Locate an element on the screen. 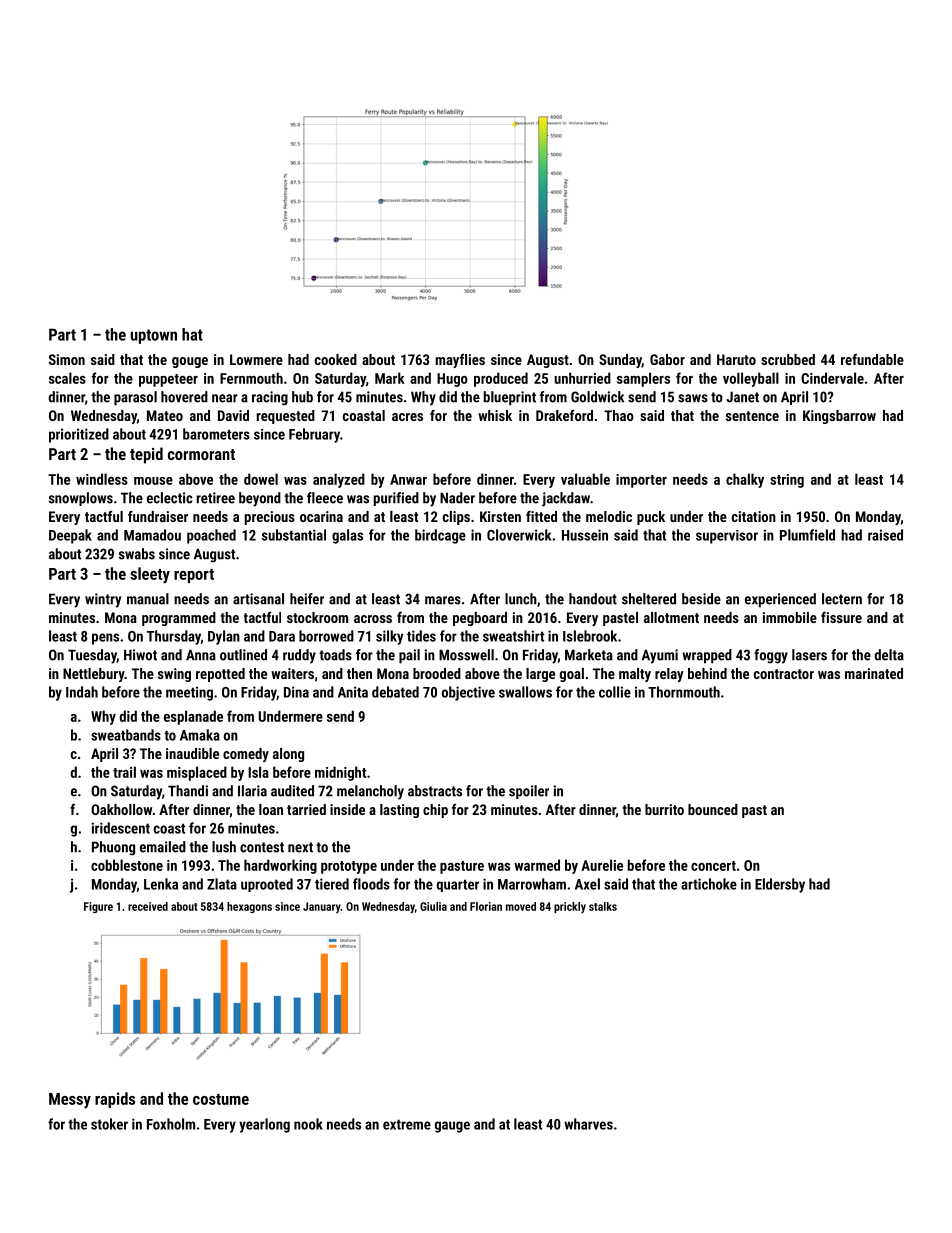  Thornmouth is located at coordinates (684, 692).
